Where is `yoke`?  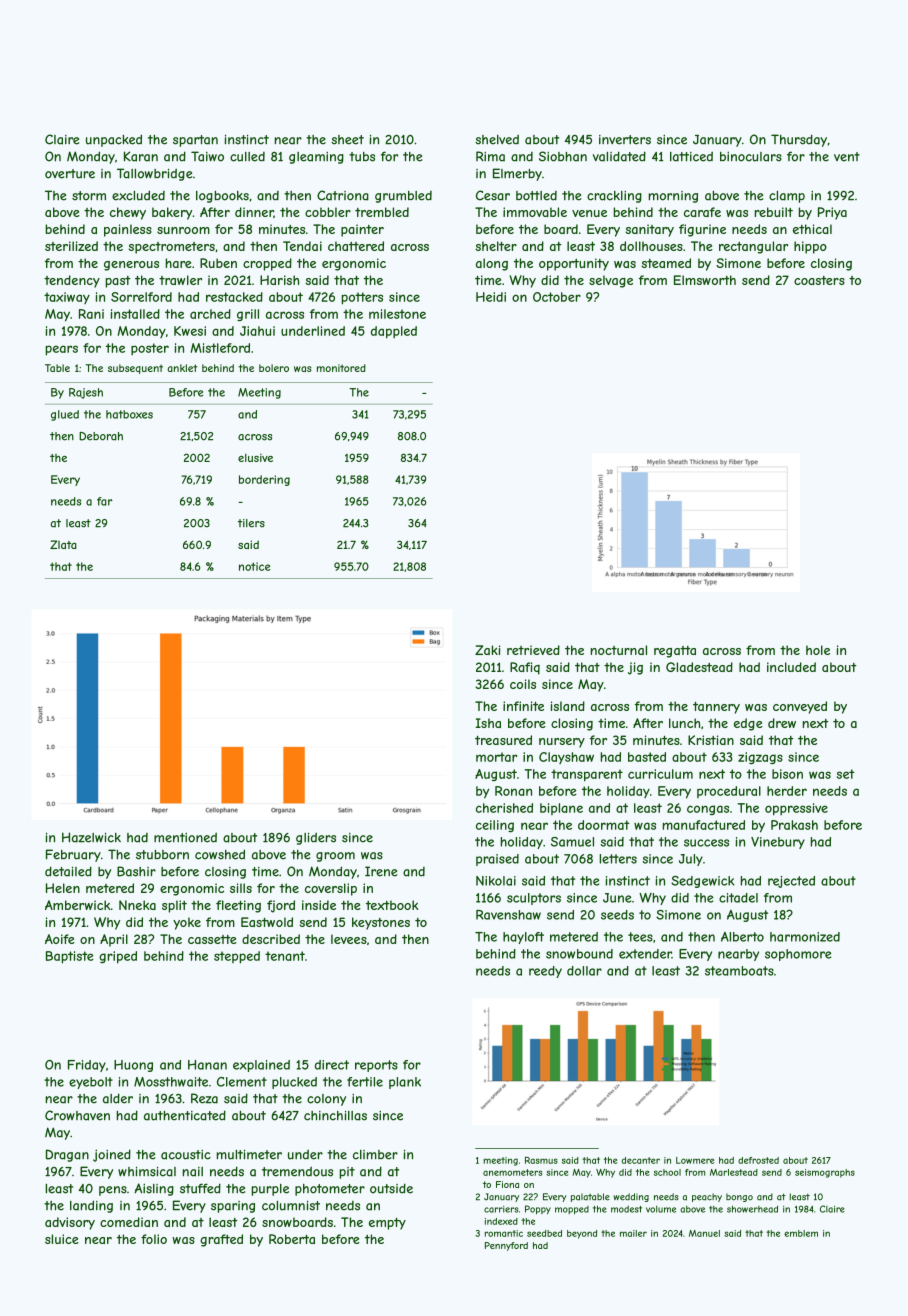 yoke is located at coordinates (187, 923).
